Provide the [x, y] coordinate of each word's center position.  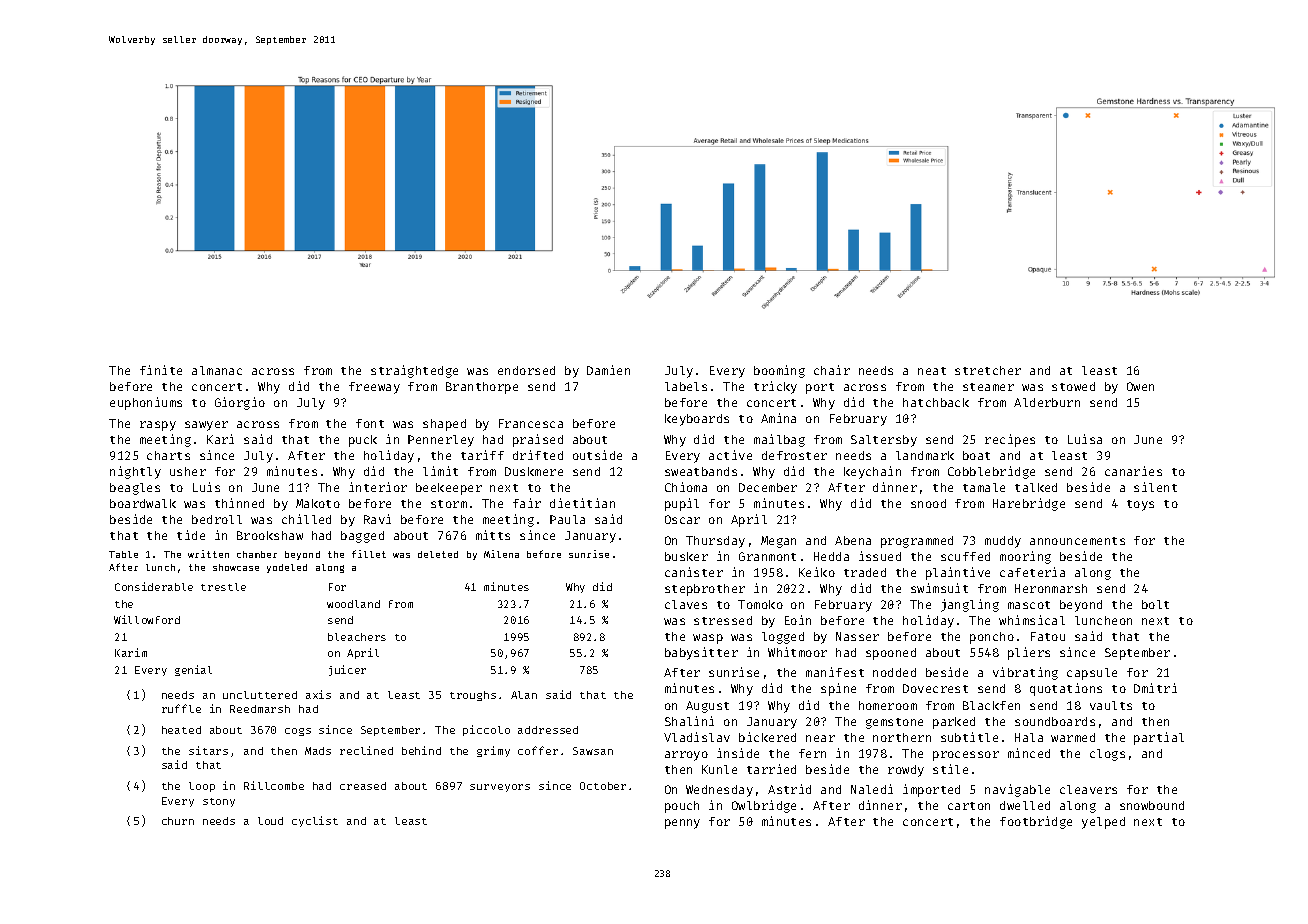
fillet [369, 554]
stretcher [988, 370]
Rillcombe [274, 785]
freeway [374, 388]
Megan [778, 542]
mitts [493, 535]
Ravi [377, 519]
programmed [917, 542]
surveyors [500, 788]
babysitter [701, 653]
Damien [608, 370]
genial [193, 670]
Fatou [1048, 636]
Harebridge [1029, 504]
